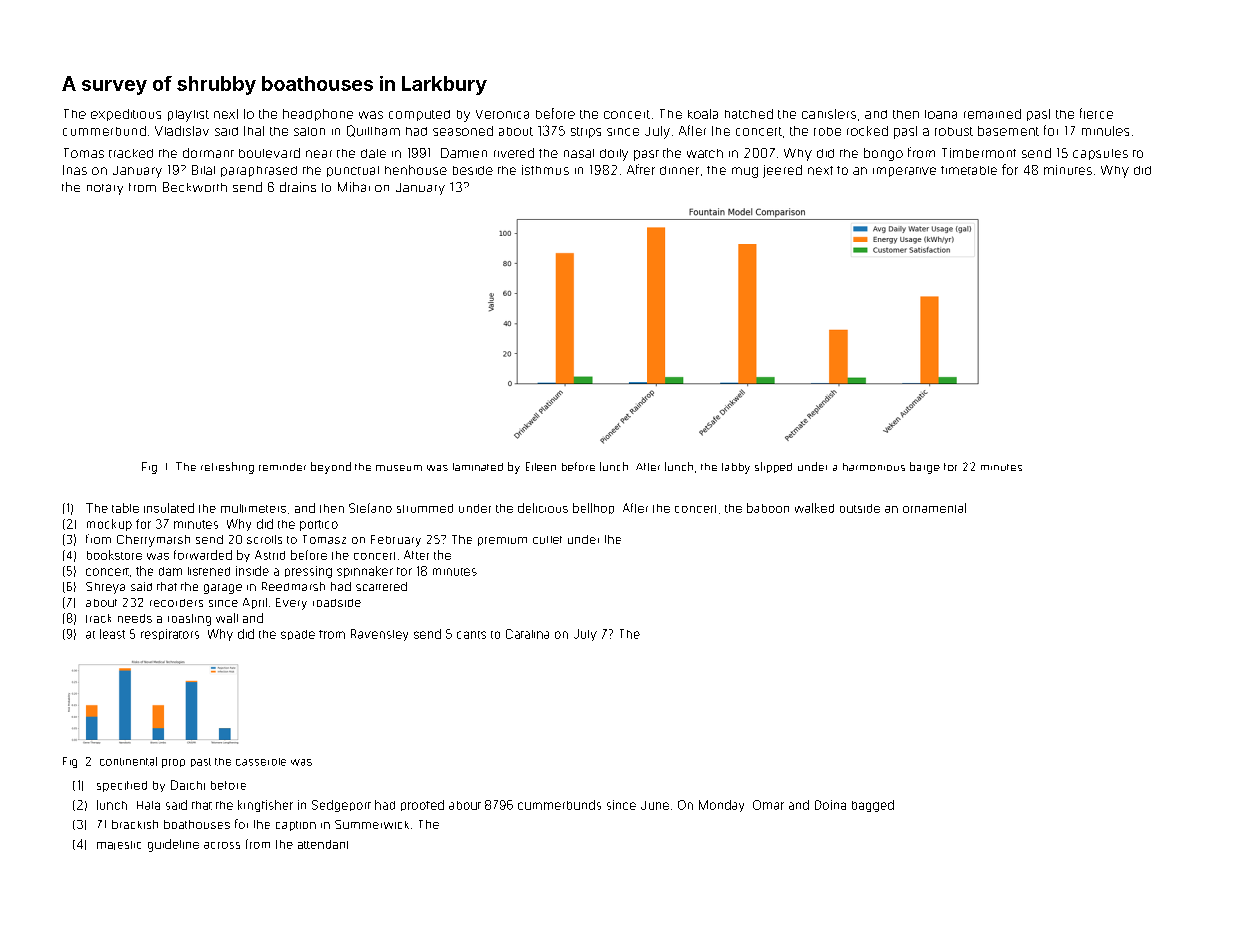 The height and width of the screenshot is (952, 1233). I want to click on reminder, so click(282, 467).
